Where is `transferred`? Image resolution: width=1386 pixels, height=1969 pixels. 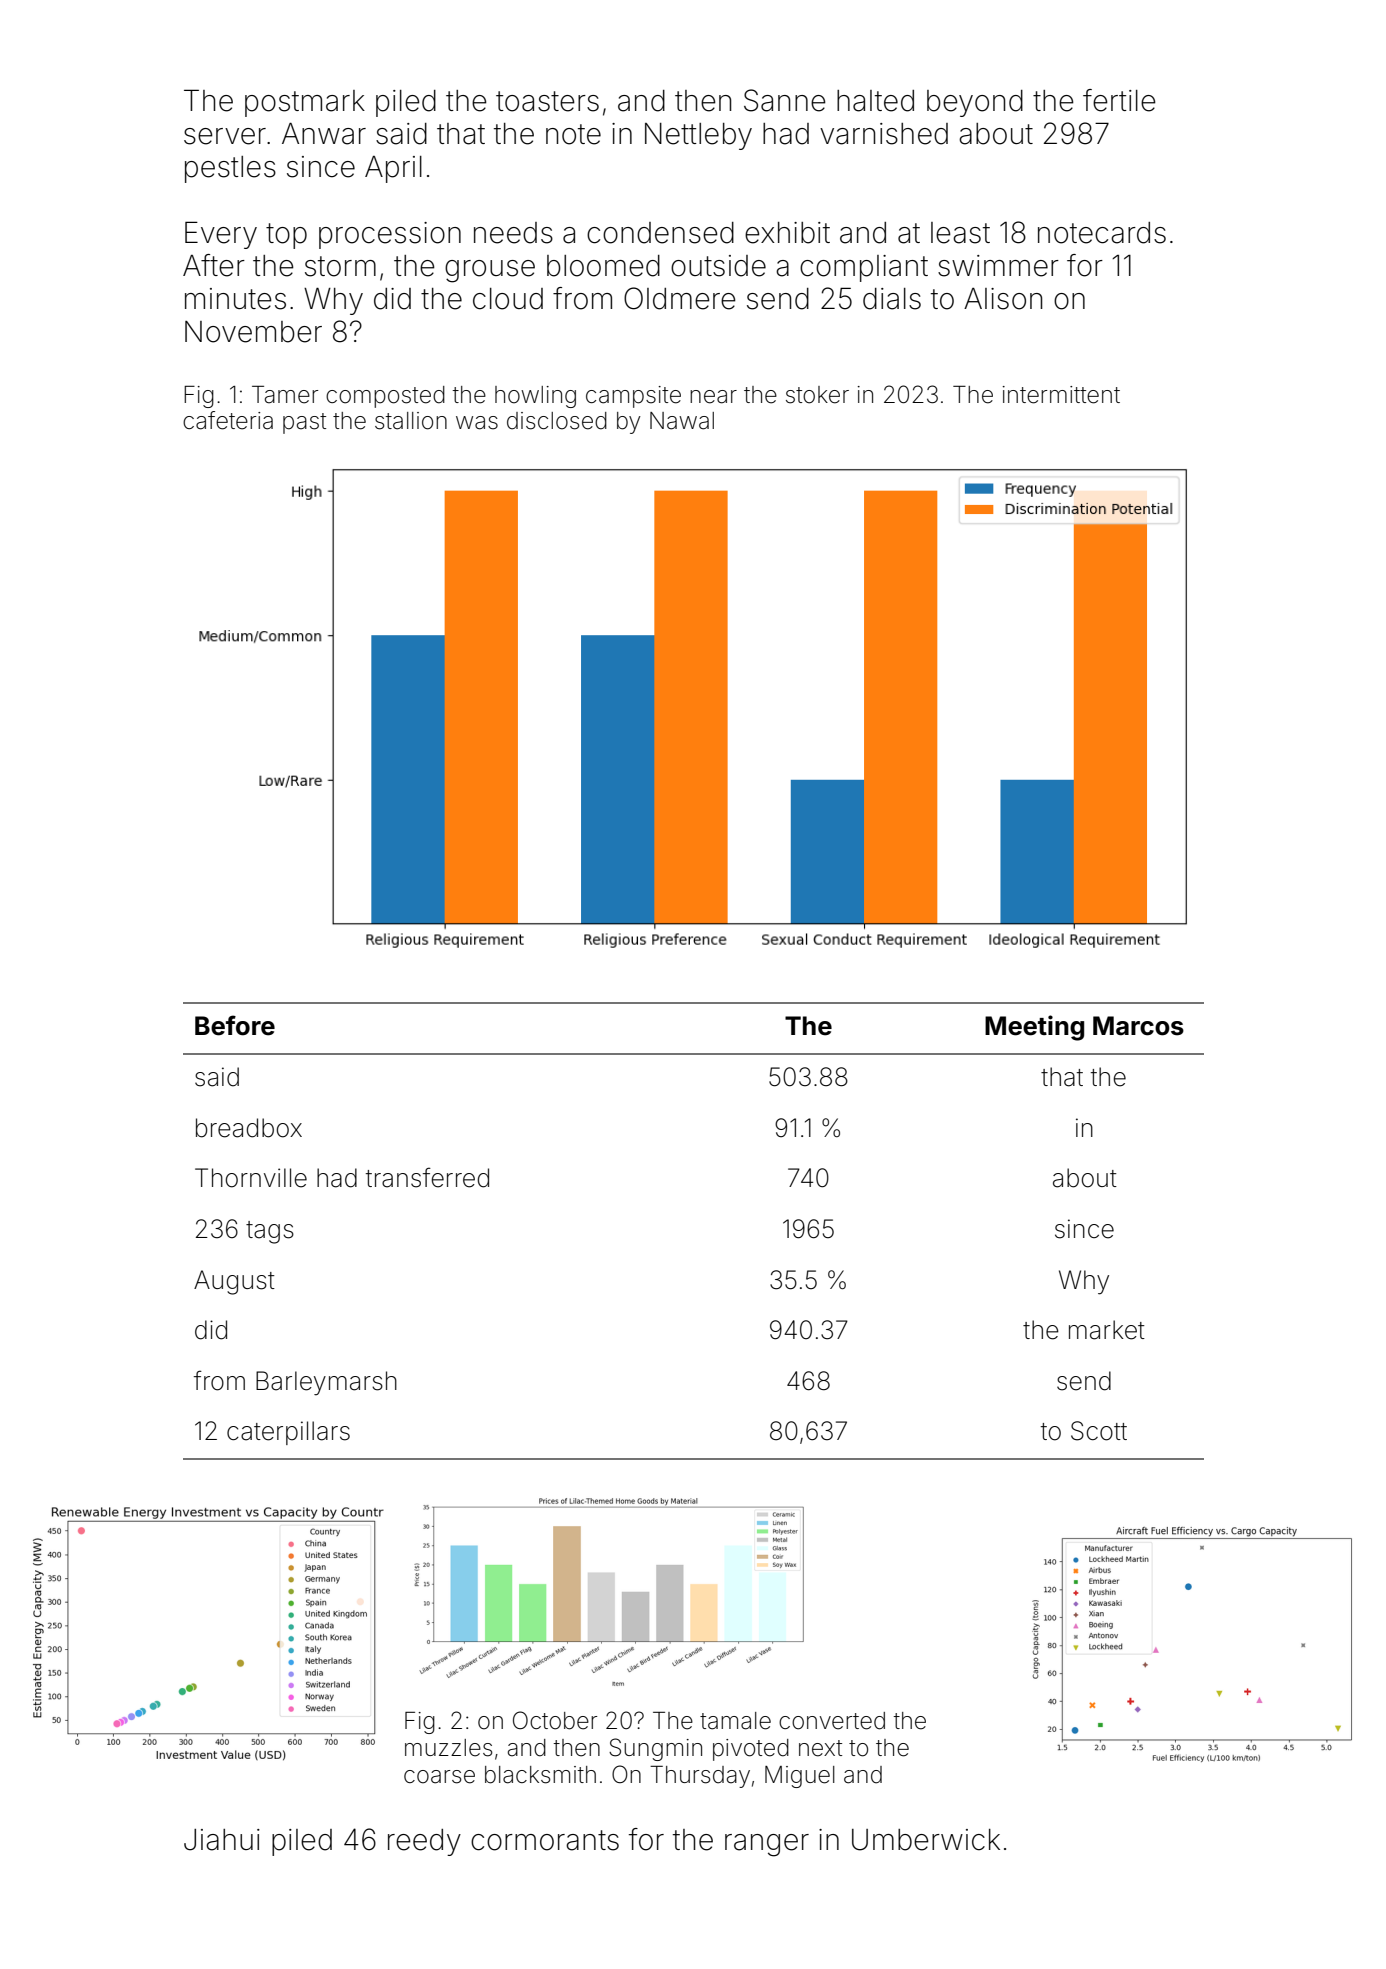 transferred is located at coordinates (427, 1177).
